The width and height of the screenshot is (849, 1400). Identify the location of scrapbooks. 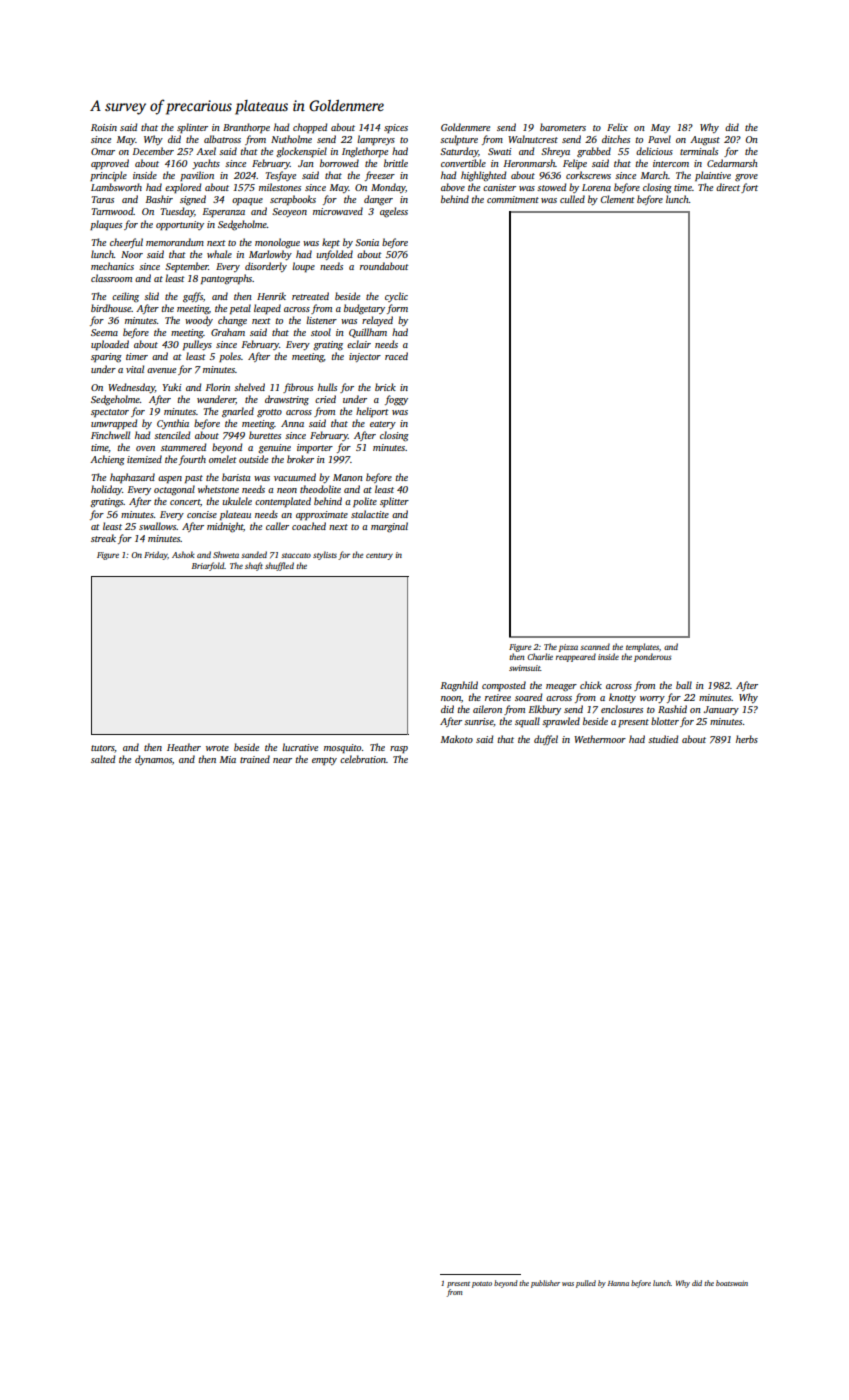
(293, 200).
